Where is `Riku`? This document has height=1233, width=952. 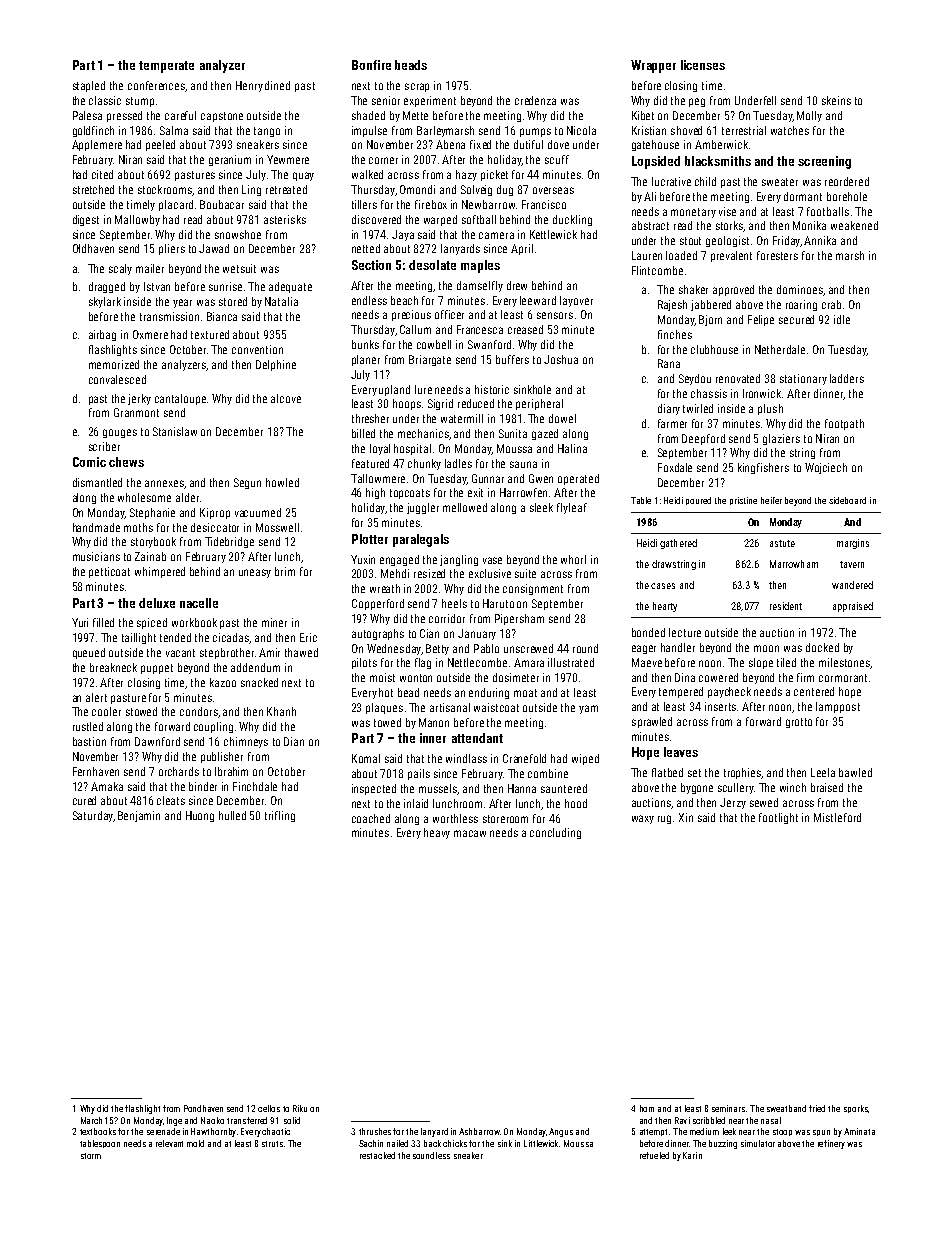
Riku is located at coordinates (300, 1108).
